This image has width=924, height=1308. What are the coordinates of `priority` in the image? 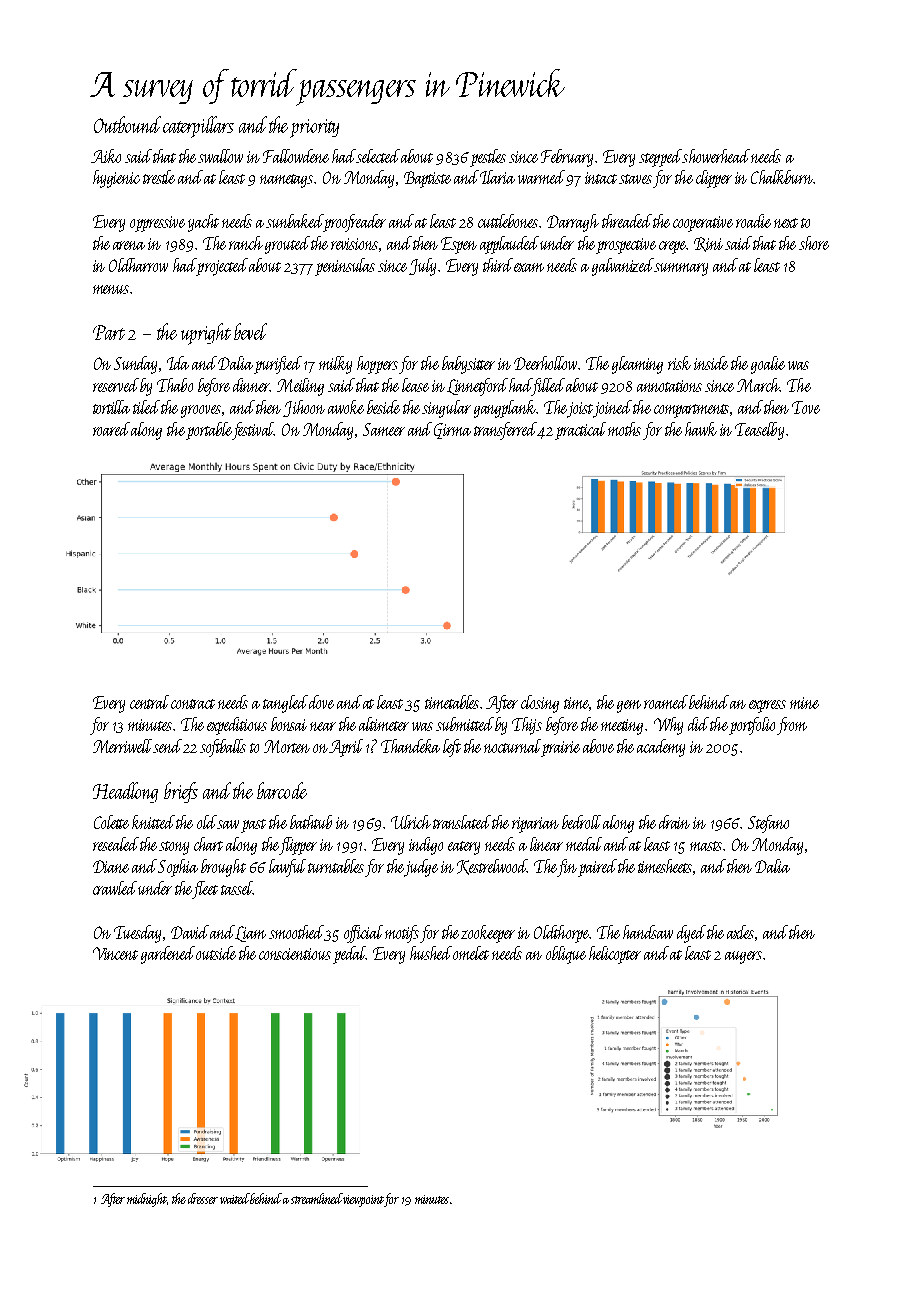 It's located at (314, 128).
